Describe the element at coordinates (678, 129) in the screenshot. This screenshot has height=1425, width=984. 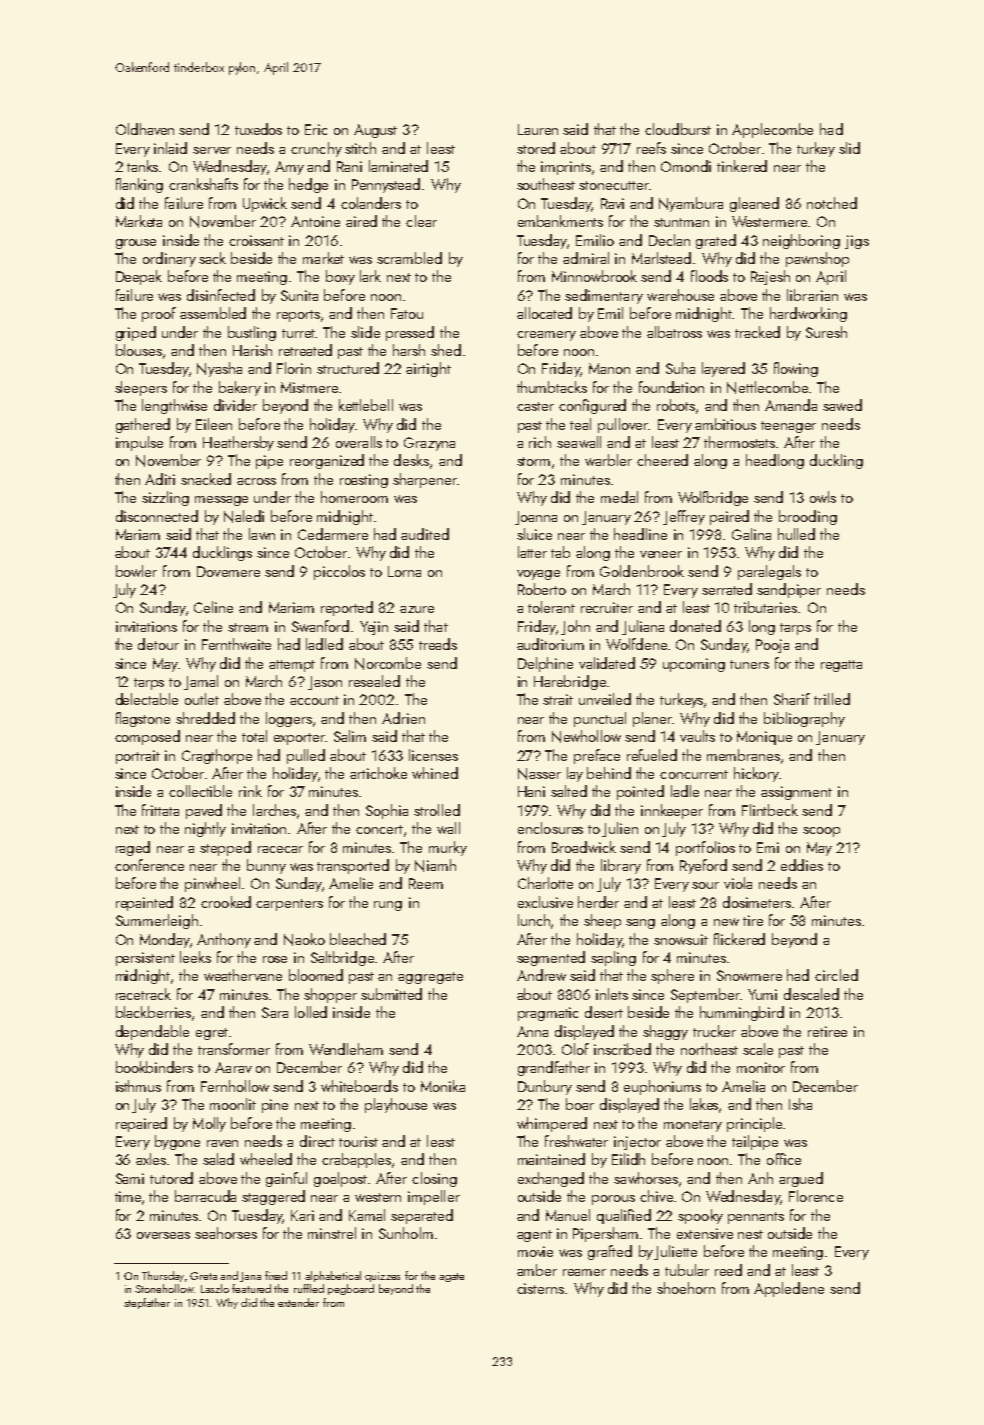
I see `cloudburst` at that location.
